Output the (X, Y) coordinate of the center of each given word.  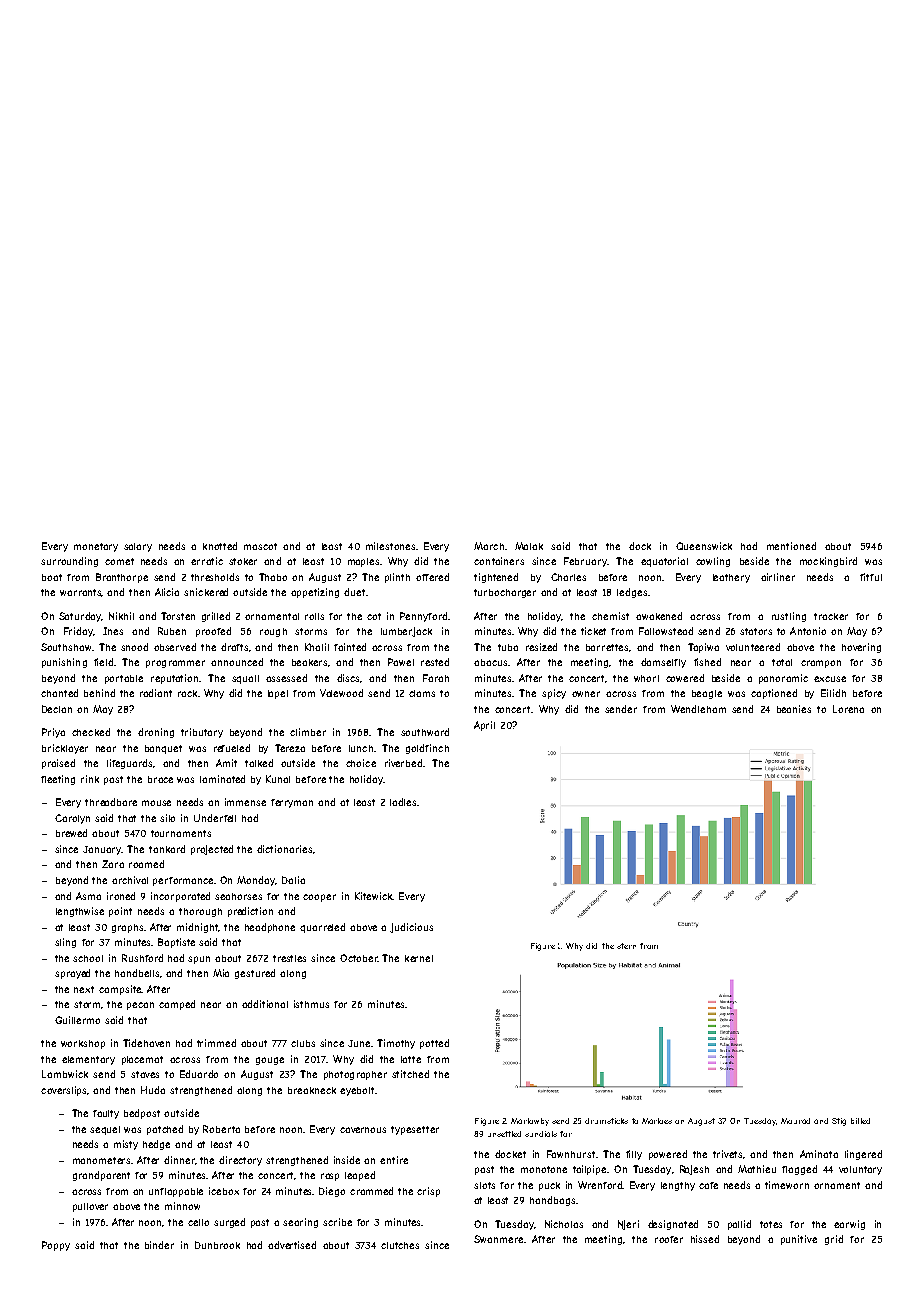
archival (130, 880)
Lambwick (65, 1074)
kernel (419, 958)
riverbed (403, 763)
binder (159, 1245)
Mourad (795, 1121)
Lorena (848, 709)
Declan (57, 709)
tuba (508, 647)
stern (626, 946)
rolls (314, 616)
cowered (685, 678)
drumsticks (606, 1121)
